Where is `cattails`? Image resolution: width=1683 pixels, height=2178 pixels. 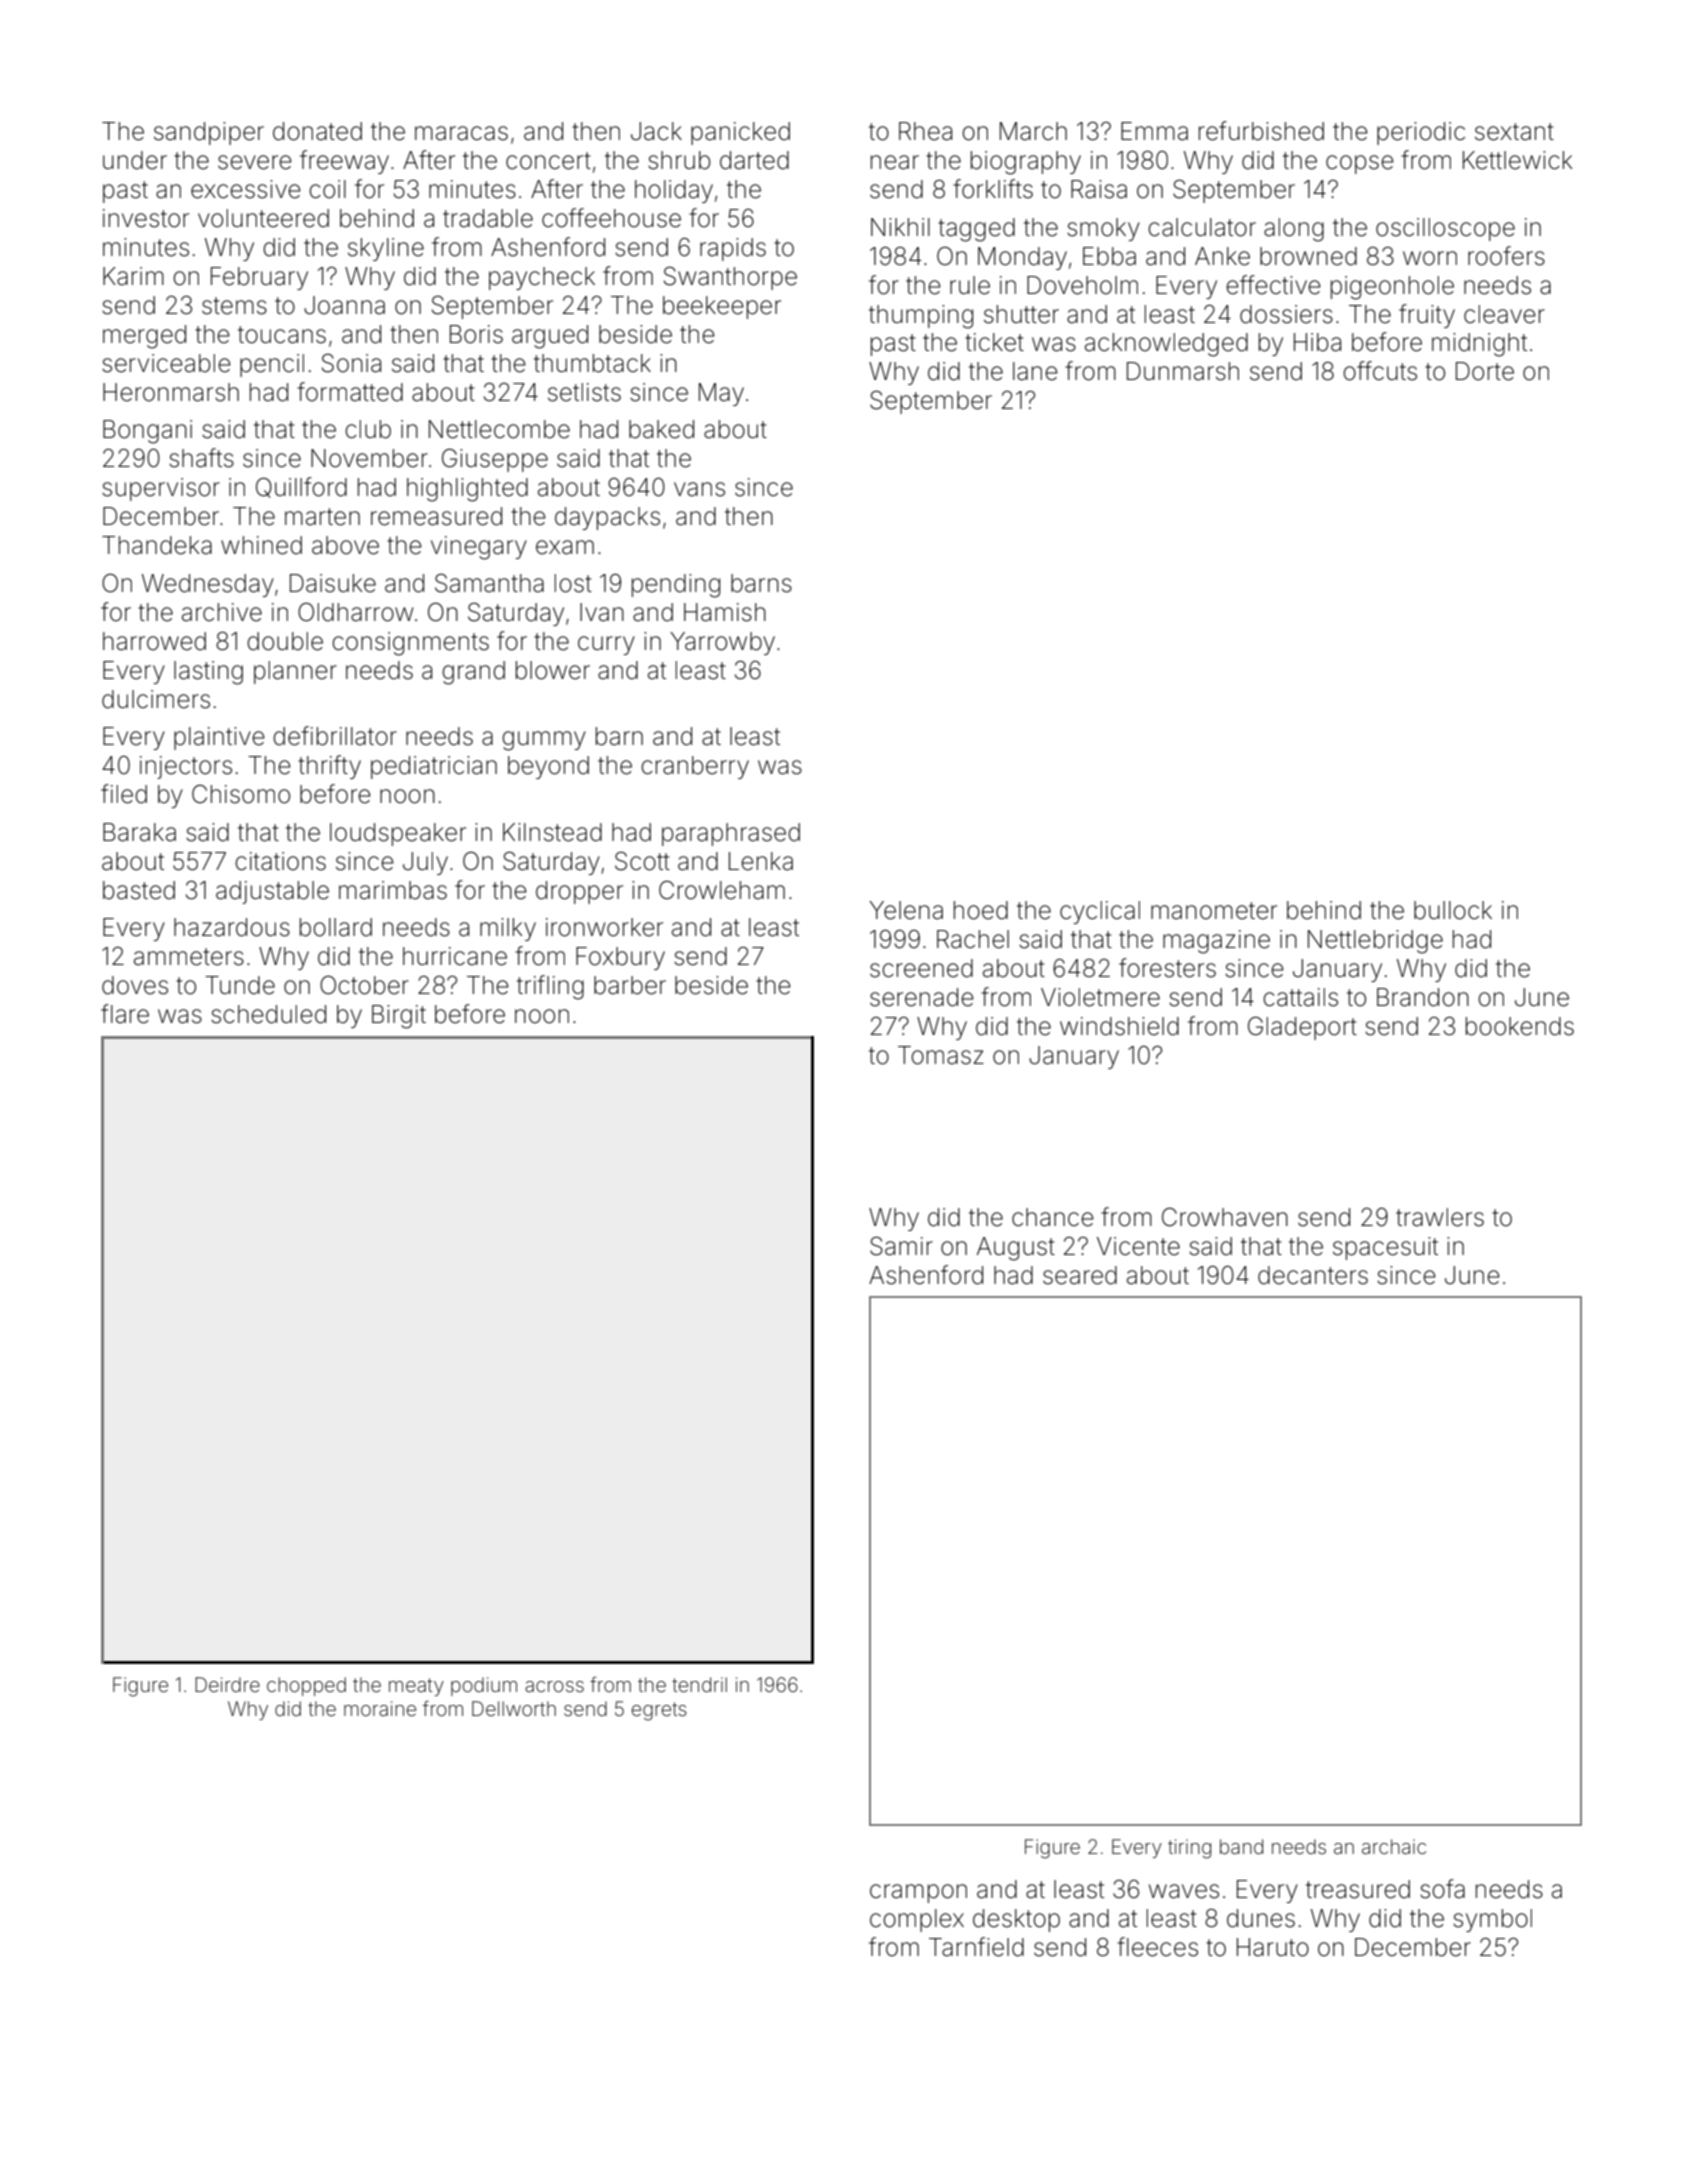
cattails is located at coordinates (1300, 997).
